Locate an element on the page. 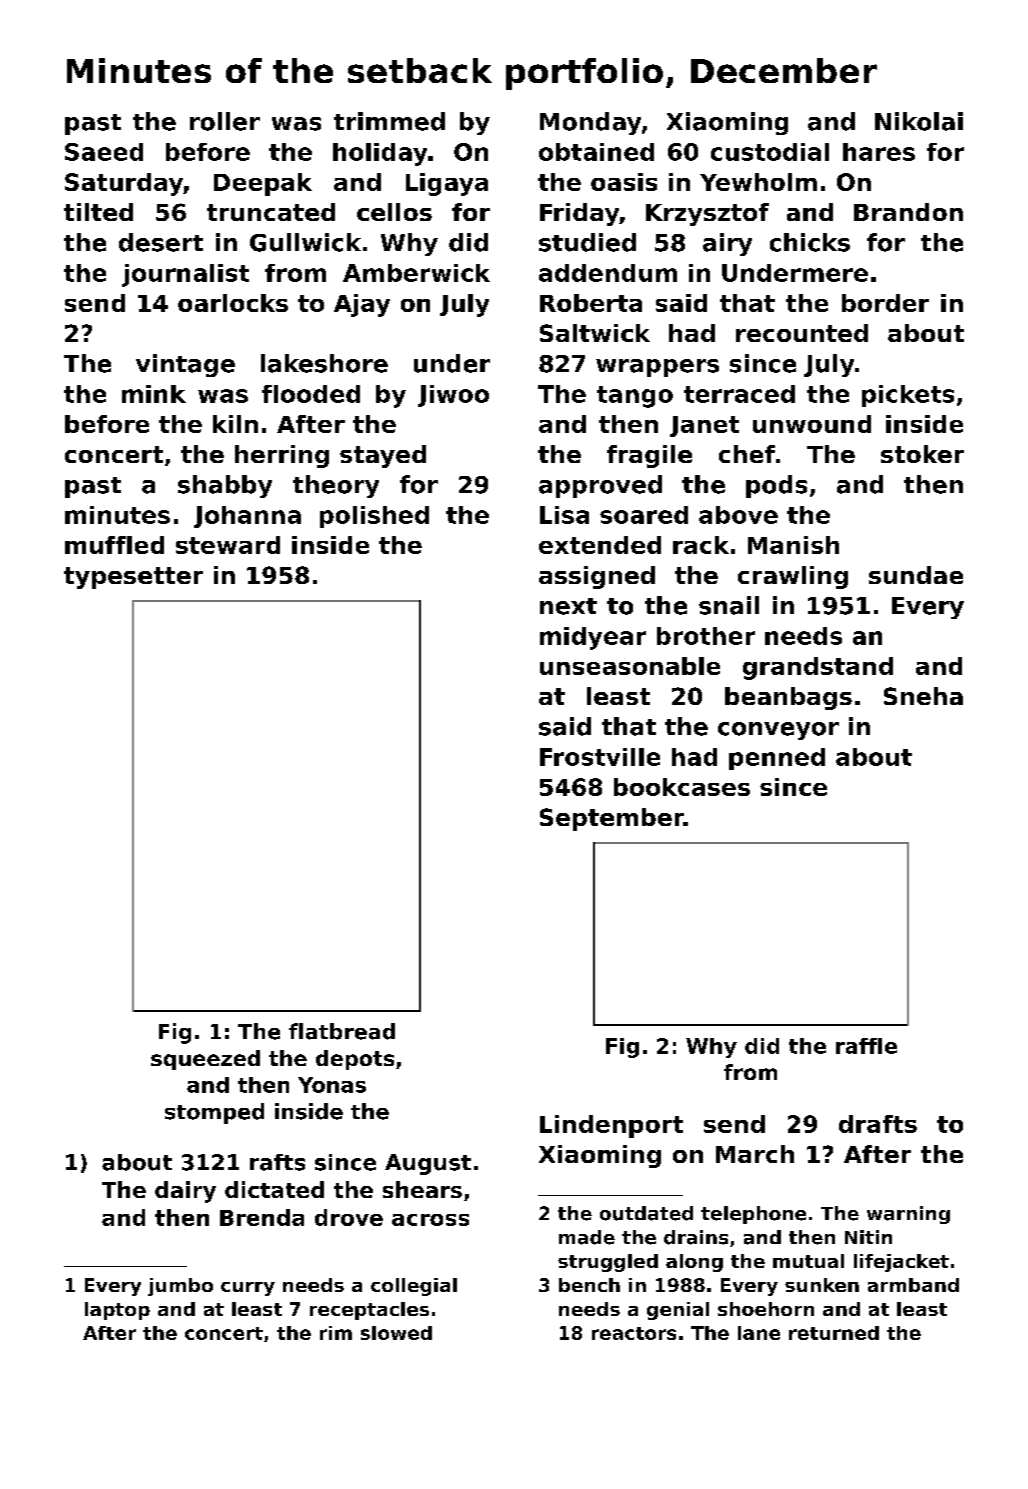 The height and width of the document is (1489, 1028). hares is located at coordinates (879, 152).
